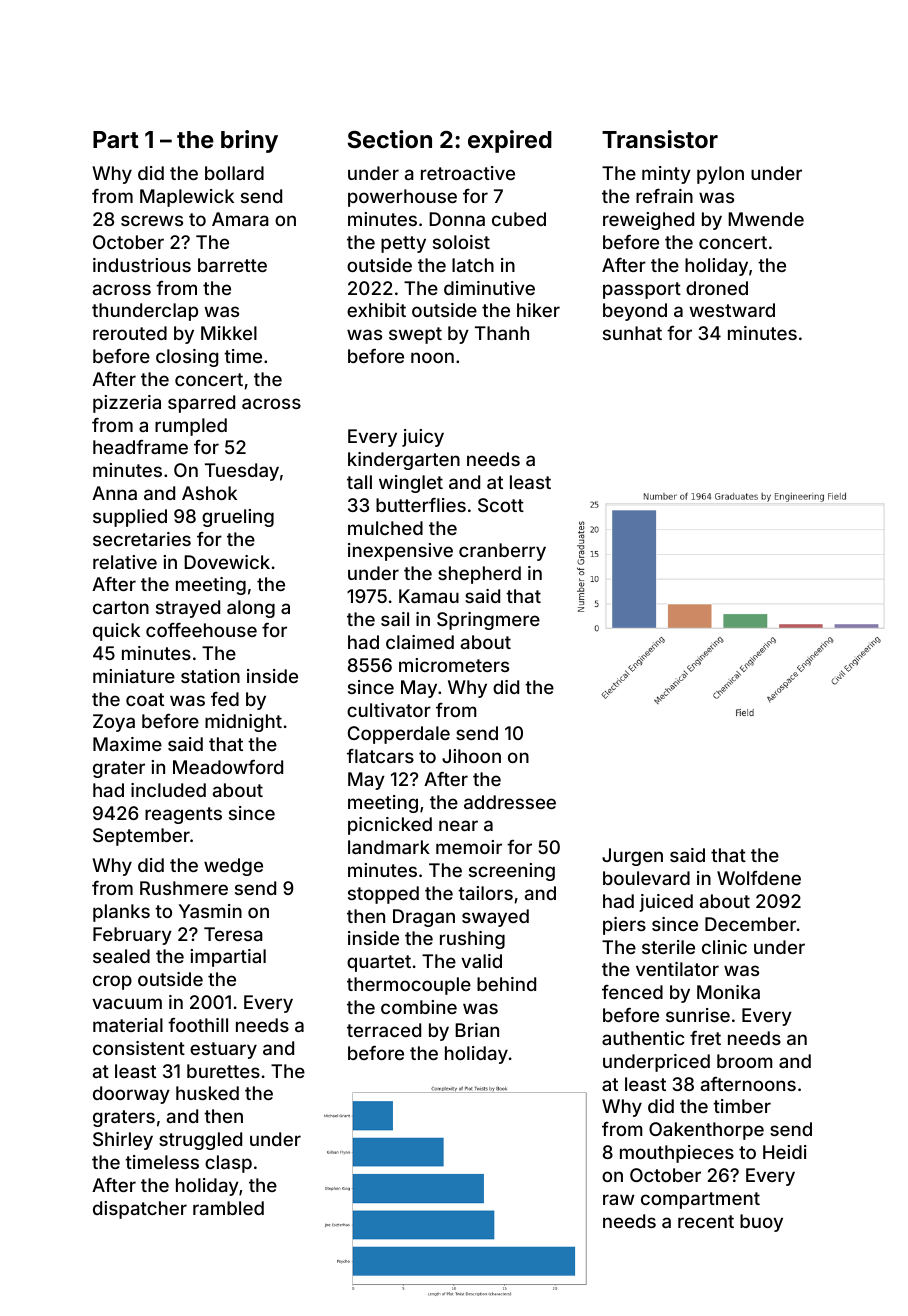 The width and height of the document is (908, 1316). Describe the element at coordinates (187, 198) in the document. I see `Maplewick` at that location.
